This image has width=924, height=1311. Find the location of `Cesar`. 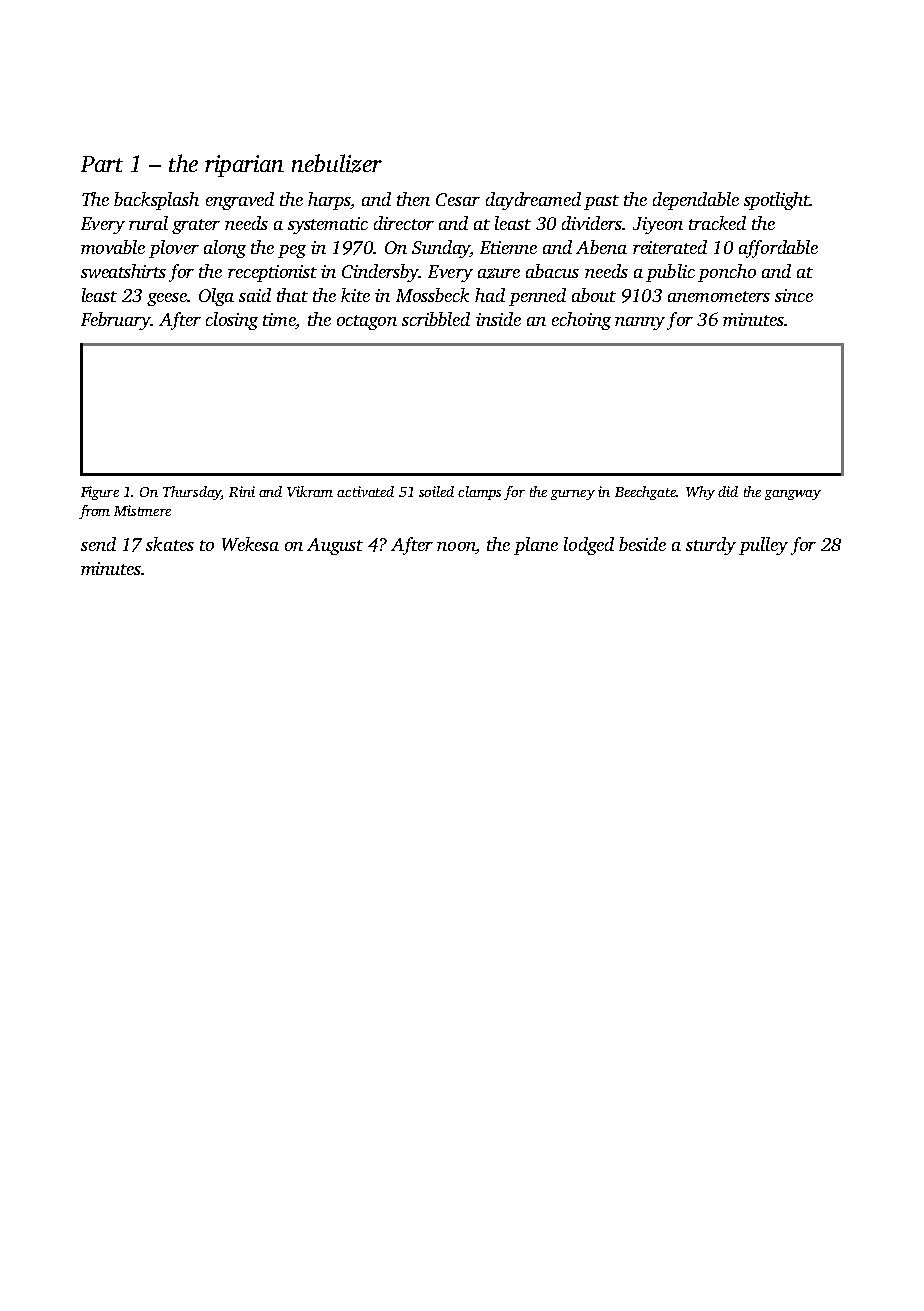

Cesar is located at coordinates (458, 199).
